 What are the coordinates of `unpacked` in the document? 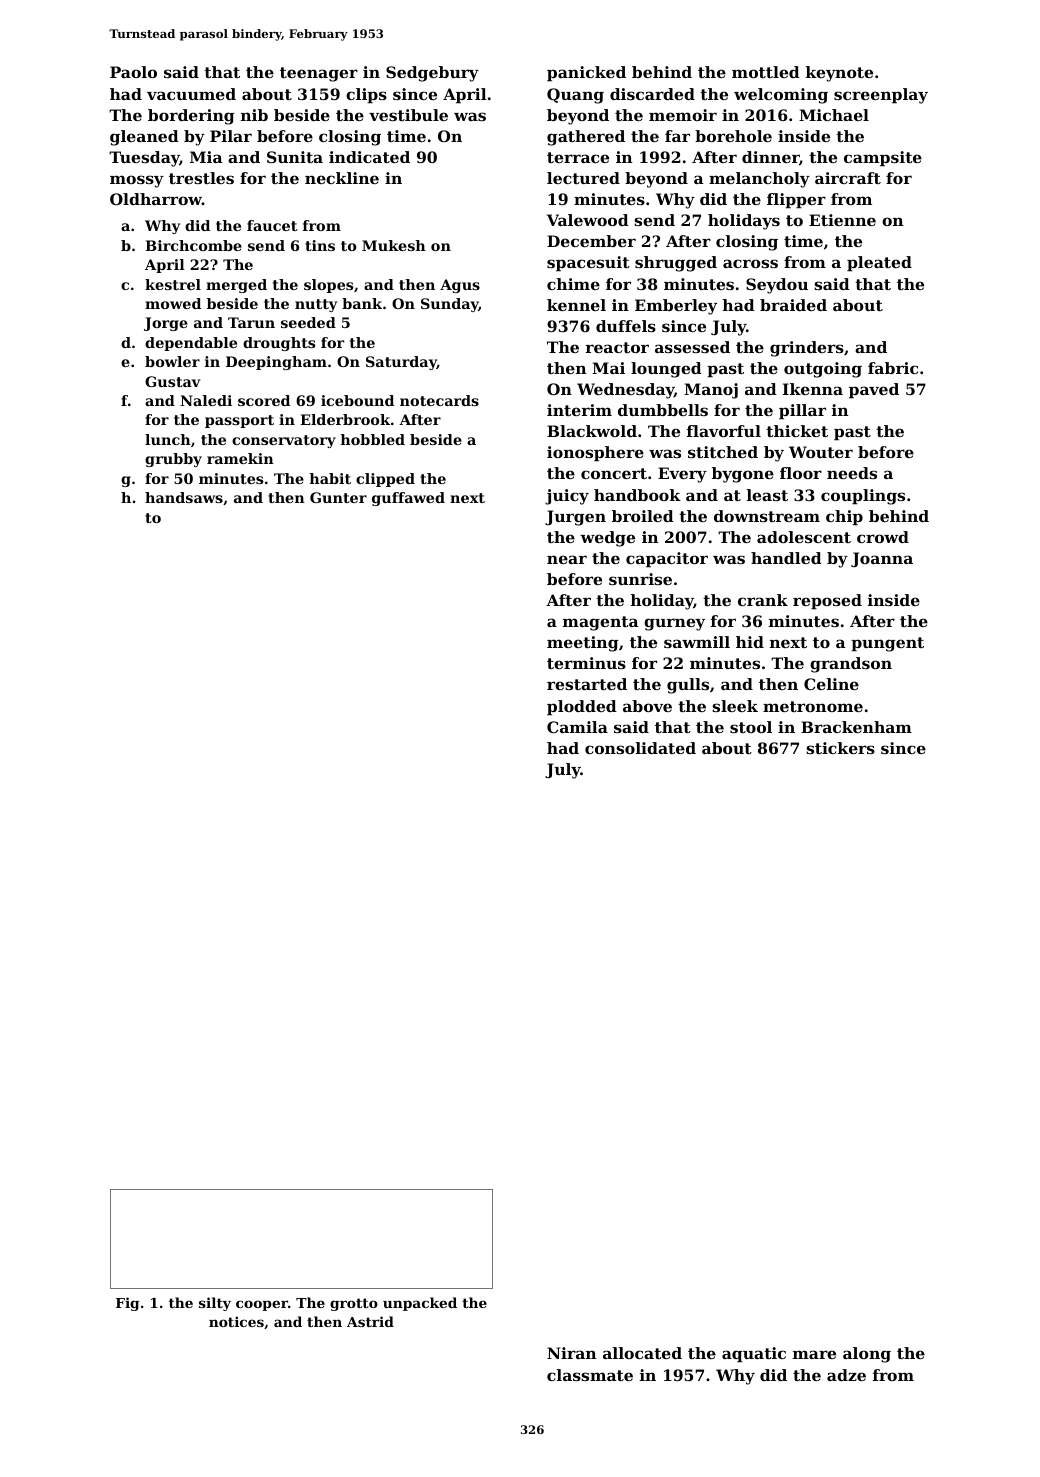 It's located at (420, 1304).
